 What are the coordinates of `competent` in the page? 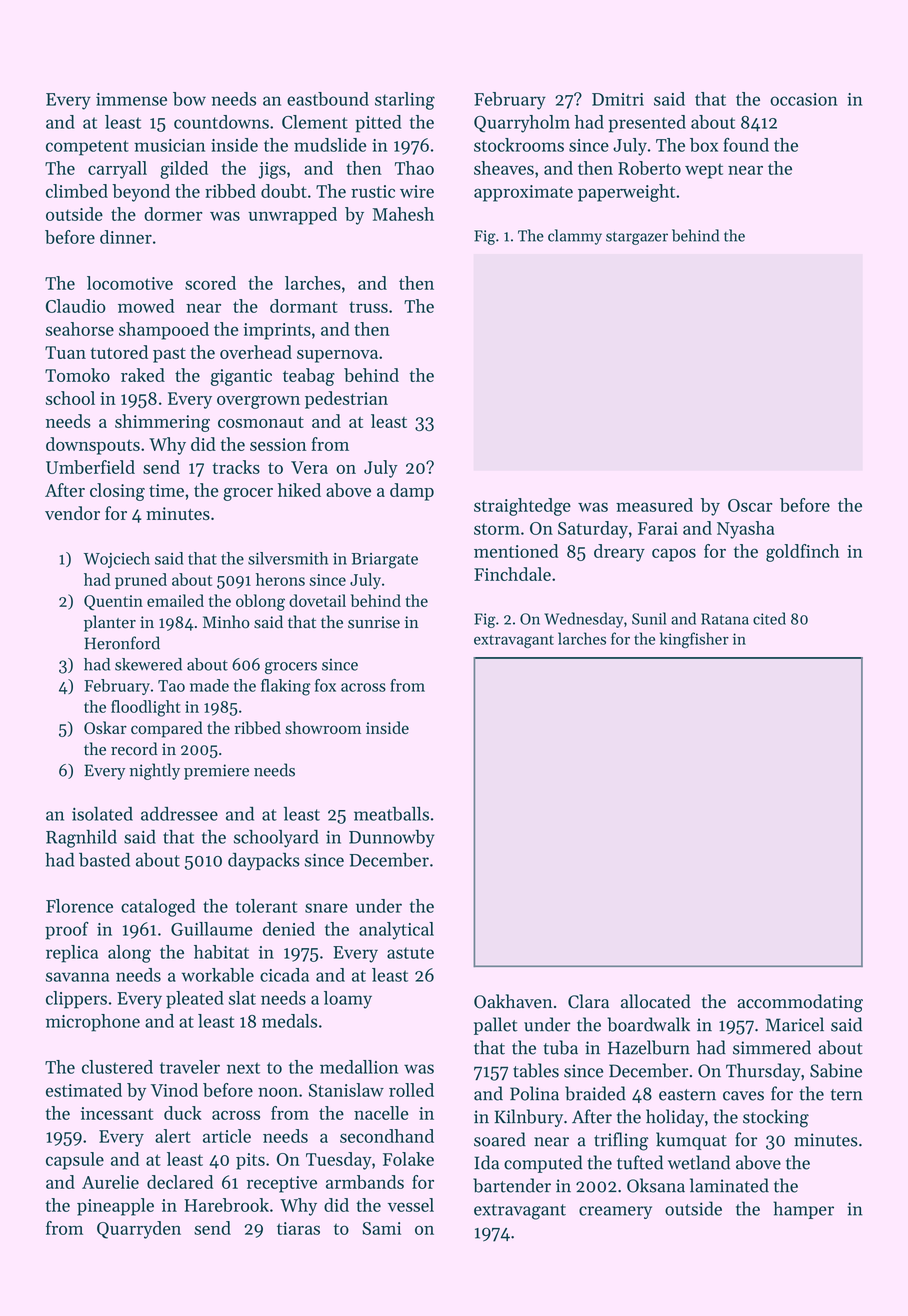 It's located at (87, 148).
